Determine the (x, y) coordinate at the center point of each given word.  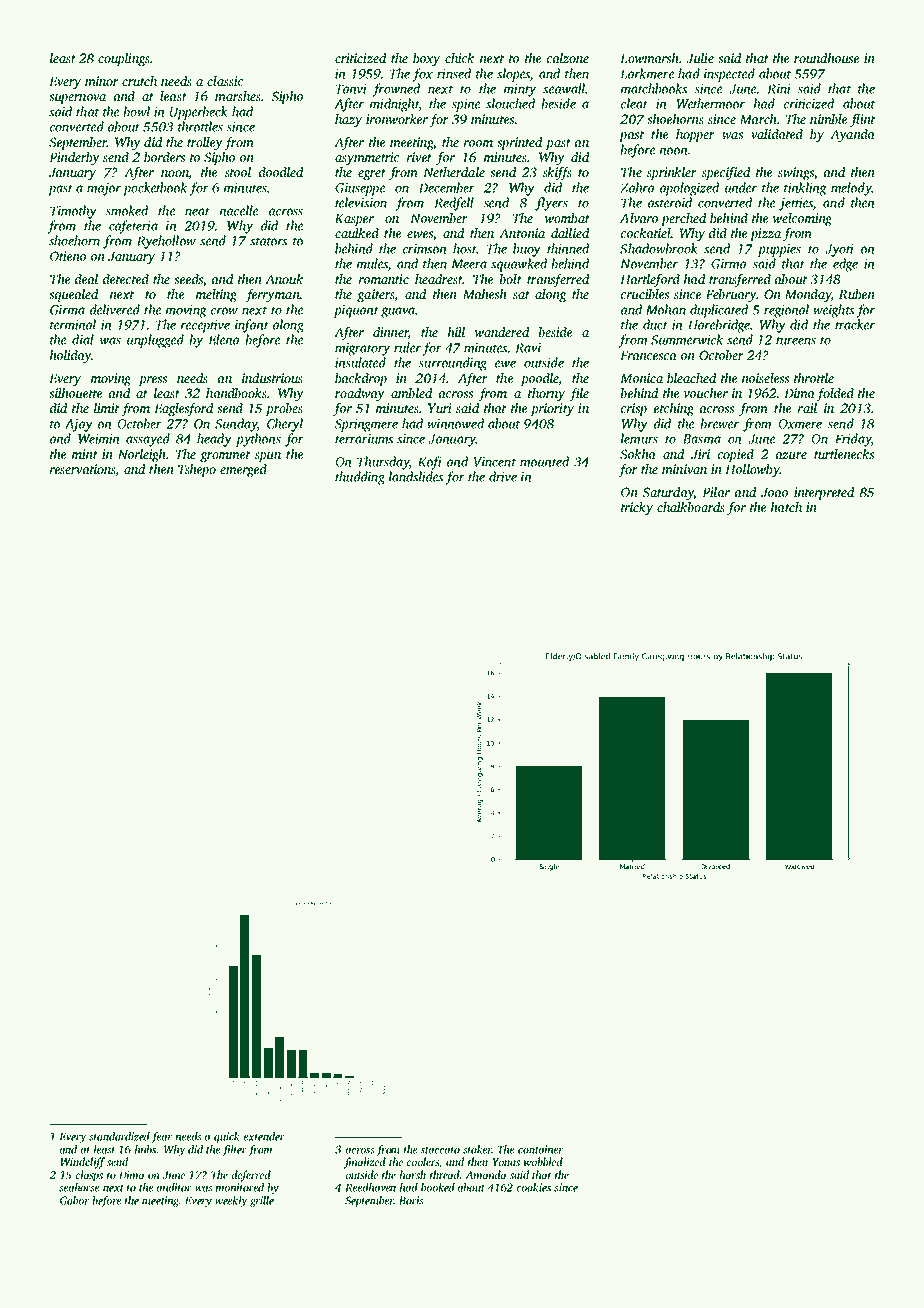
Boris (411, 1200)
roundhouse (826, 58)
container (540, 1149)
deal (86, 279)
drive (503, 476)
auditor (174, 1187)
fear (161, 1137)
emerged (243, 470)
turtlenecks (844, 454)
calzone (568, 58)
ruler (407, 347)
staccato (440, 1150)
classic (225, 81)
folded (835, 394)
